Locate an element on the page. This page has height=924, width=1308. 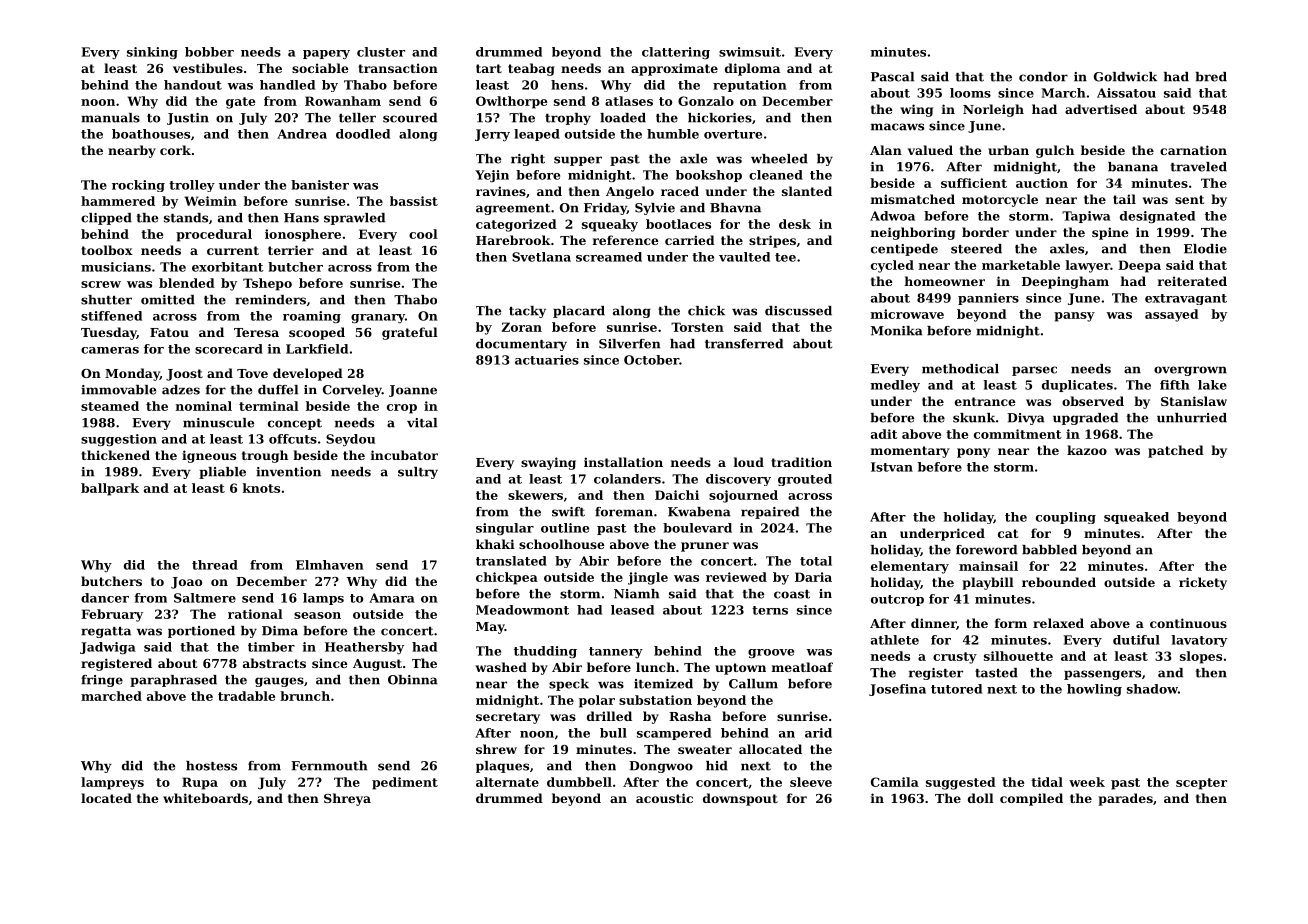
schoolhouse is located at coordinates (561, 544).
